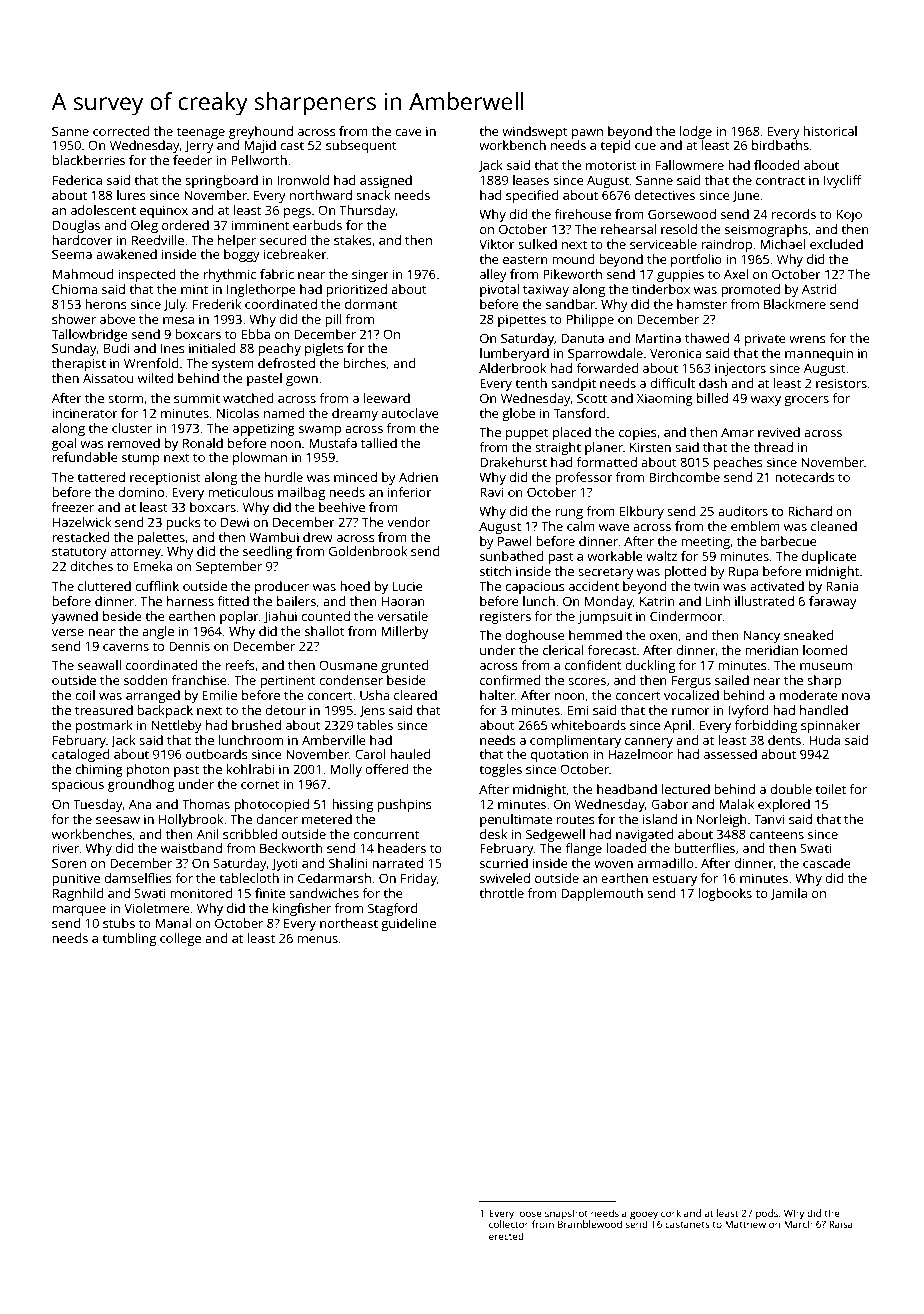  Describe the element at coordinates (364, 363) in the page. I see `birches` at that location.
